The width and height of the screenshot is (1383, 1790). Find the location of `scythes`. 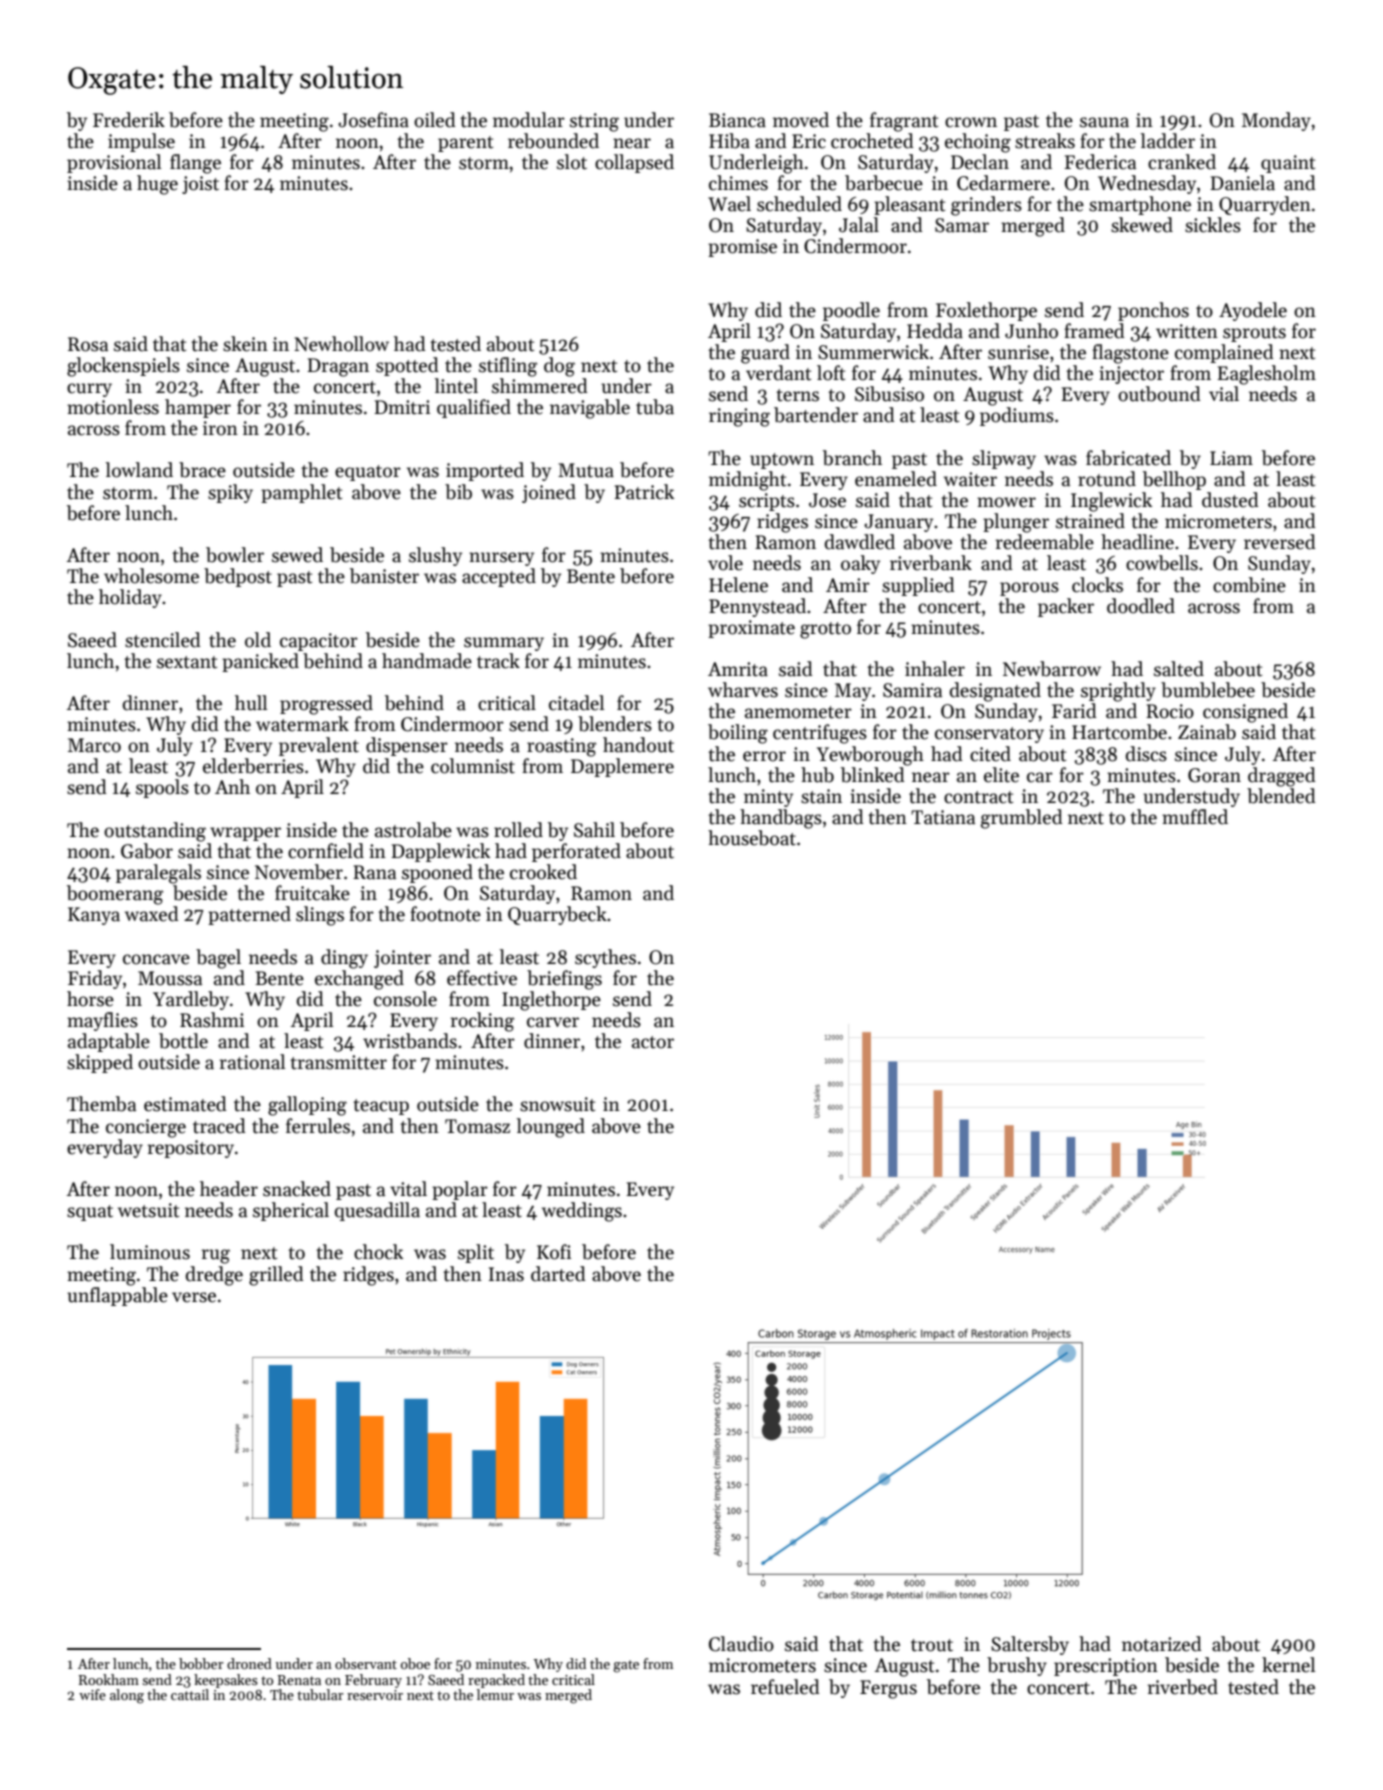

scythes is located at coordinates (605, 958).
